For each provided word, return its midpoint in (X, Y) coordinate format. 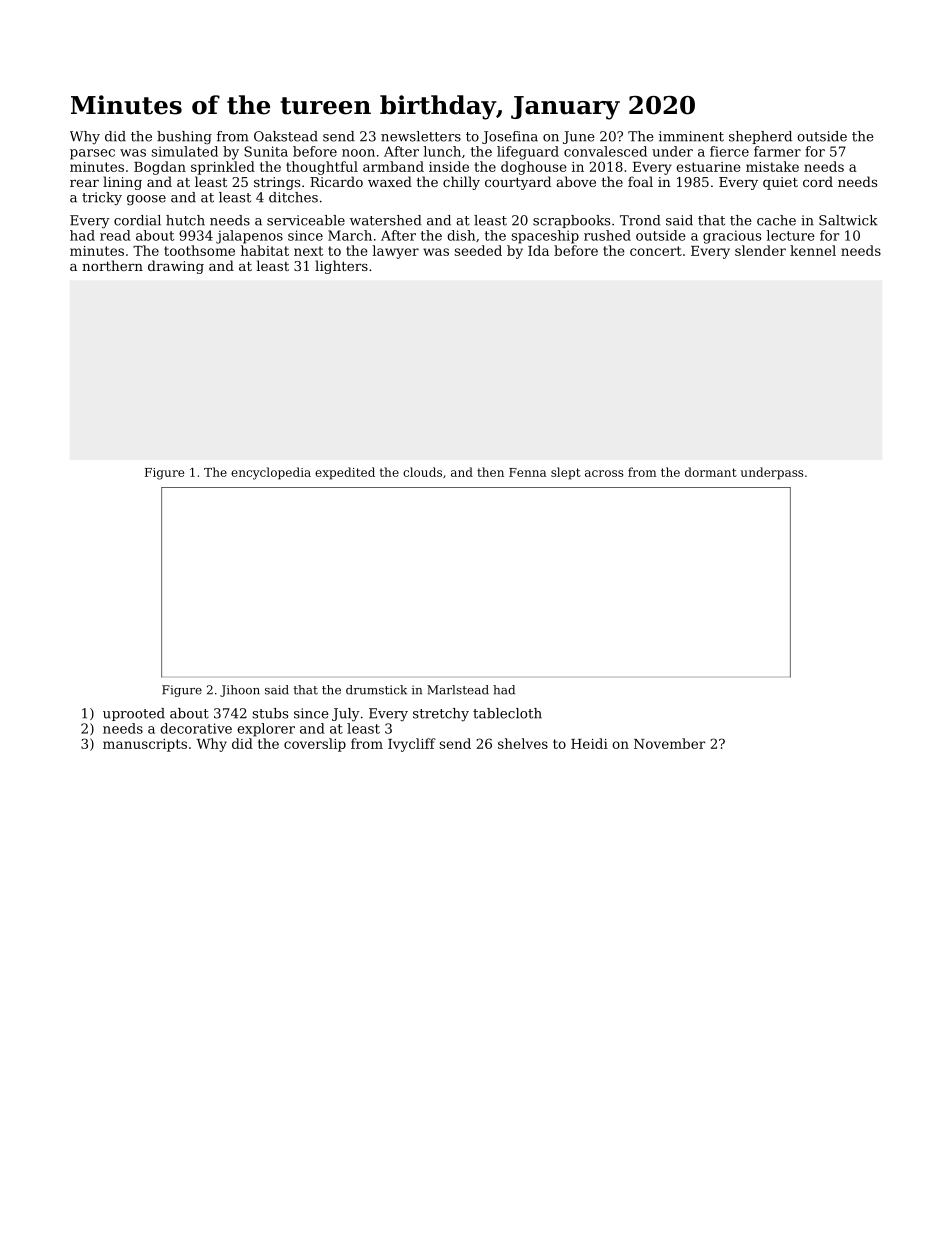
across (604, 473)
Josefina (510, 137)
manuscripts (145, 745)
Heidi (589, 743)
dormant (711, 472)
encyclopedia (271, 473)
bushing (184, 137)
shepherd (760, 137)
